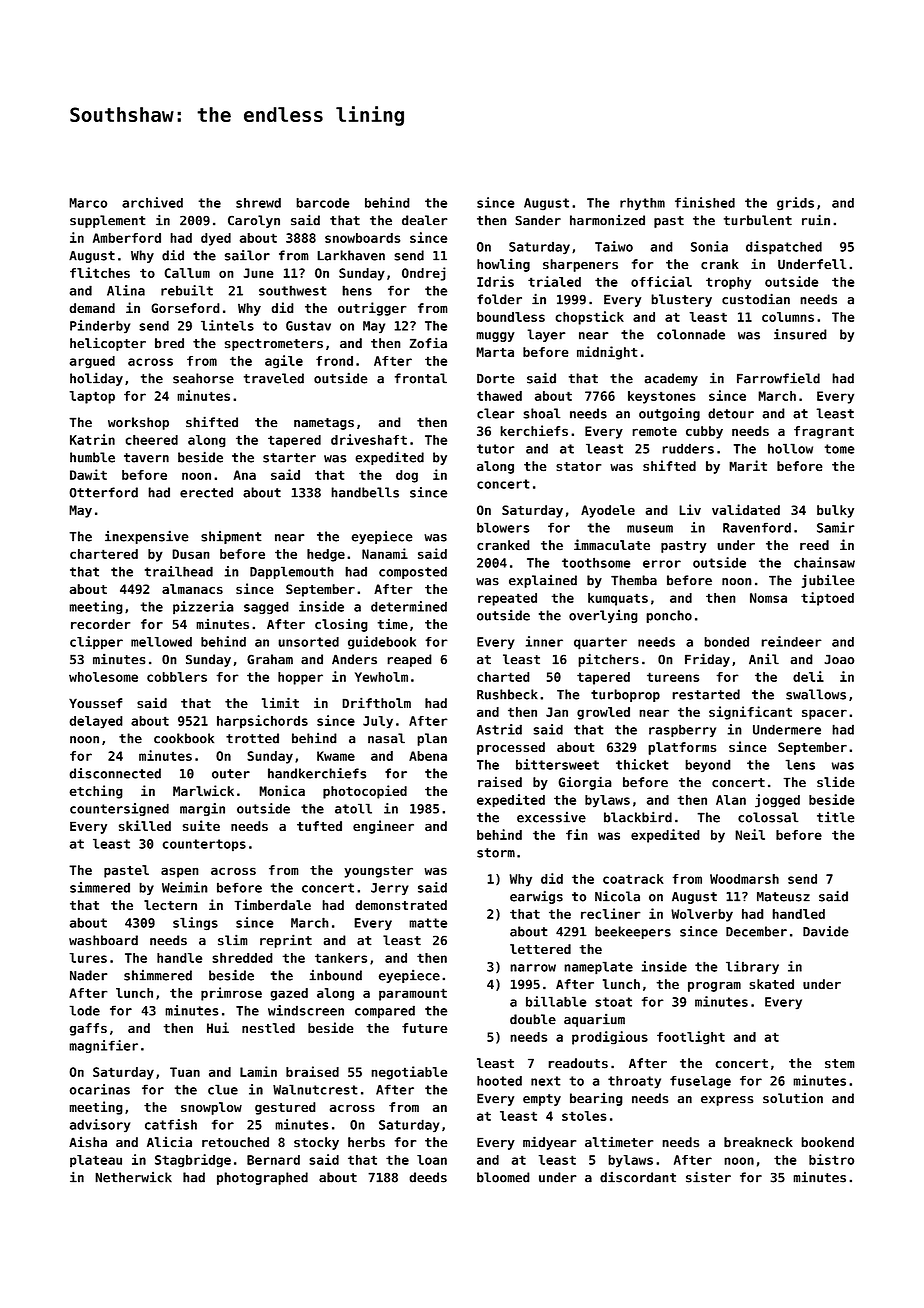 The height and width of the page is (1308, 924). I want to click on deeds, so click(428, 1177).
